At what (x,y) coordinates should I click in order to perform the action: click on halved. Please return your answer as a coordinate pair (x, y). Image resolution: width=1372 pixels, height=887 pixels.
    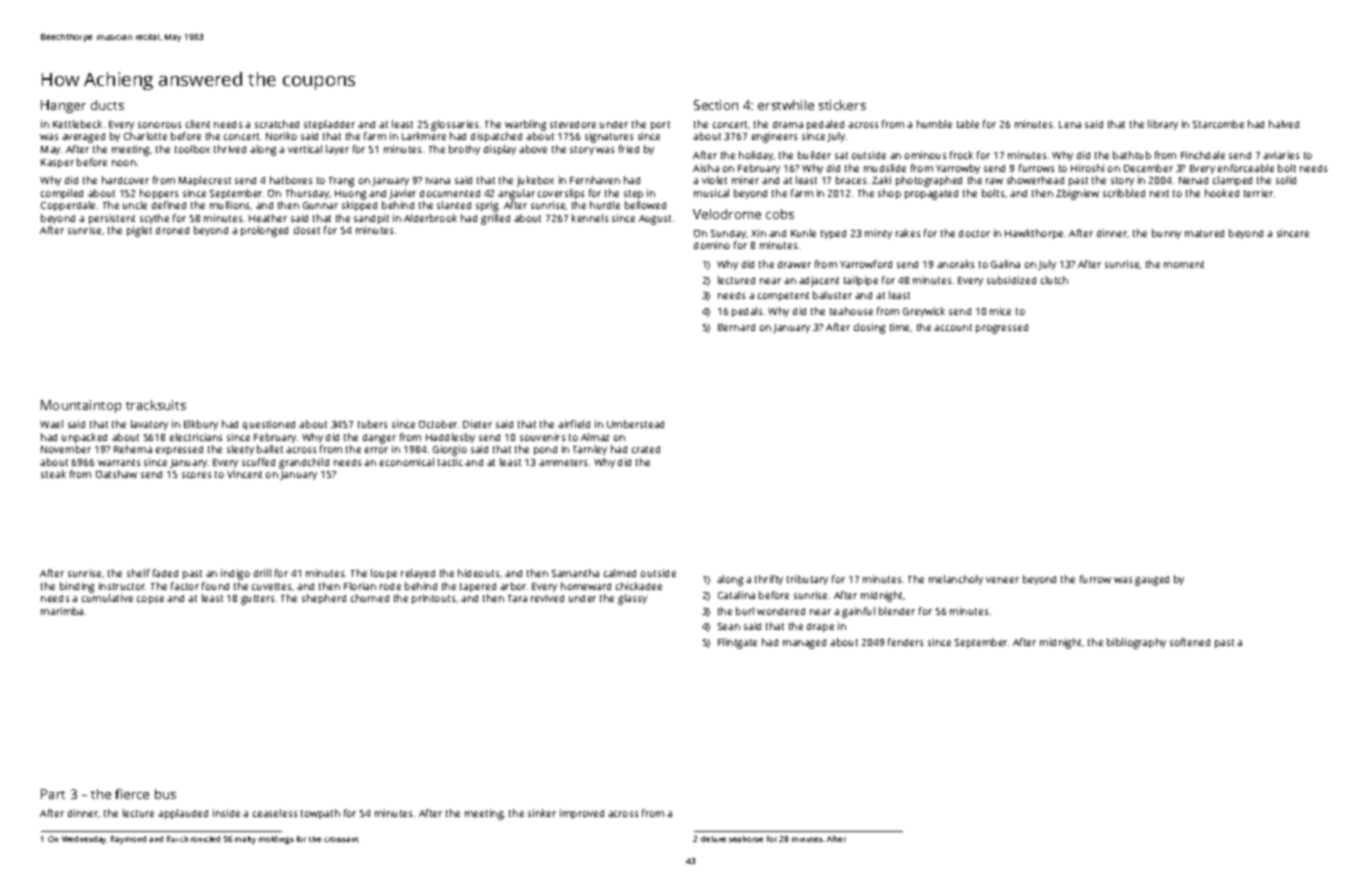
    Looking at the image, I should click on (1284, 124).
